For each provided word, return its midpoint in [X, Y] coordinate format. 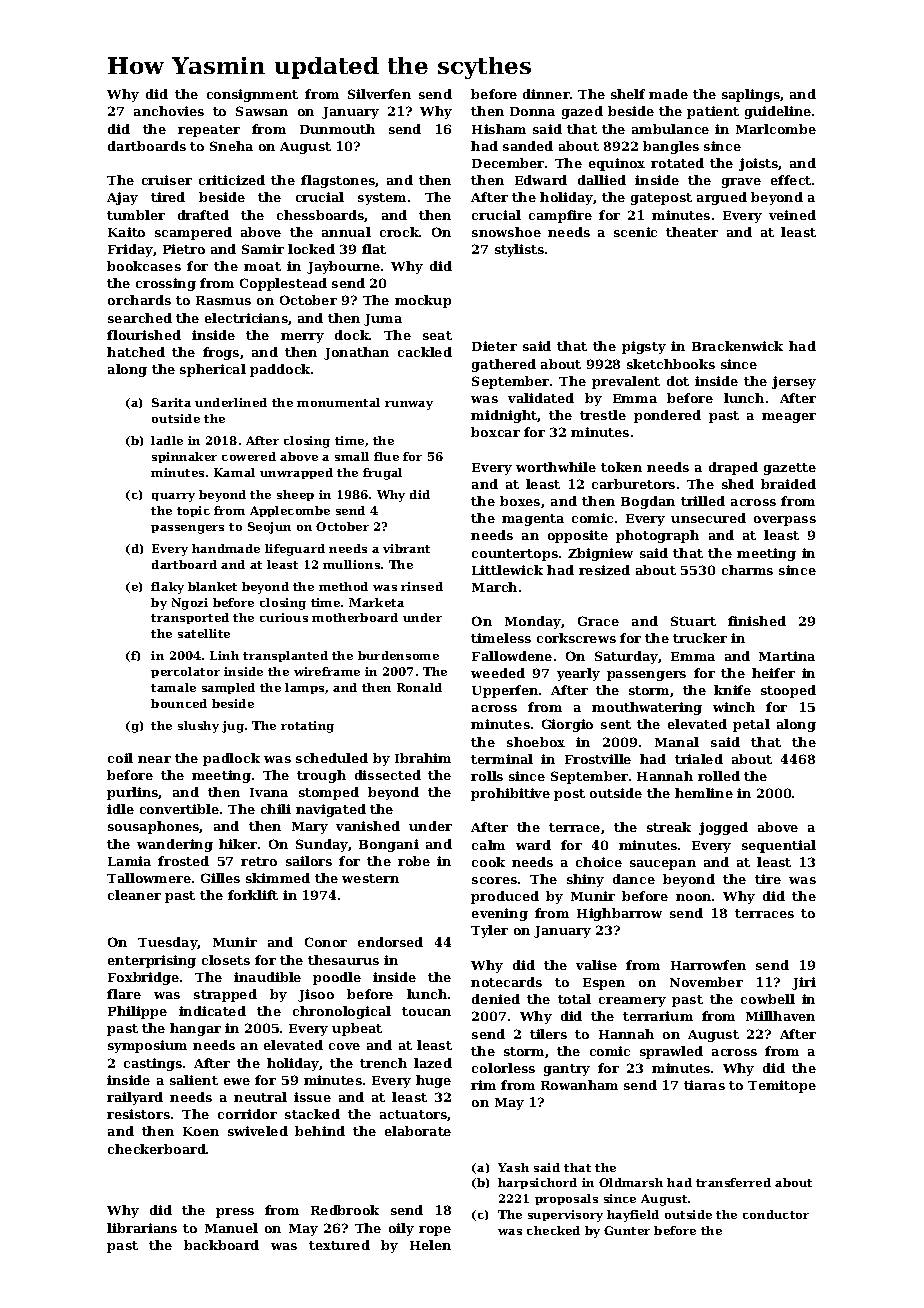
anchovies [169, 111]
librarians [142, 1228]
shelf [628, 94]
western [370, 878]
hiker [238, 844]
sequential [779, 846]
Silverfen [379, 94]
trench [383, 1063]
